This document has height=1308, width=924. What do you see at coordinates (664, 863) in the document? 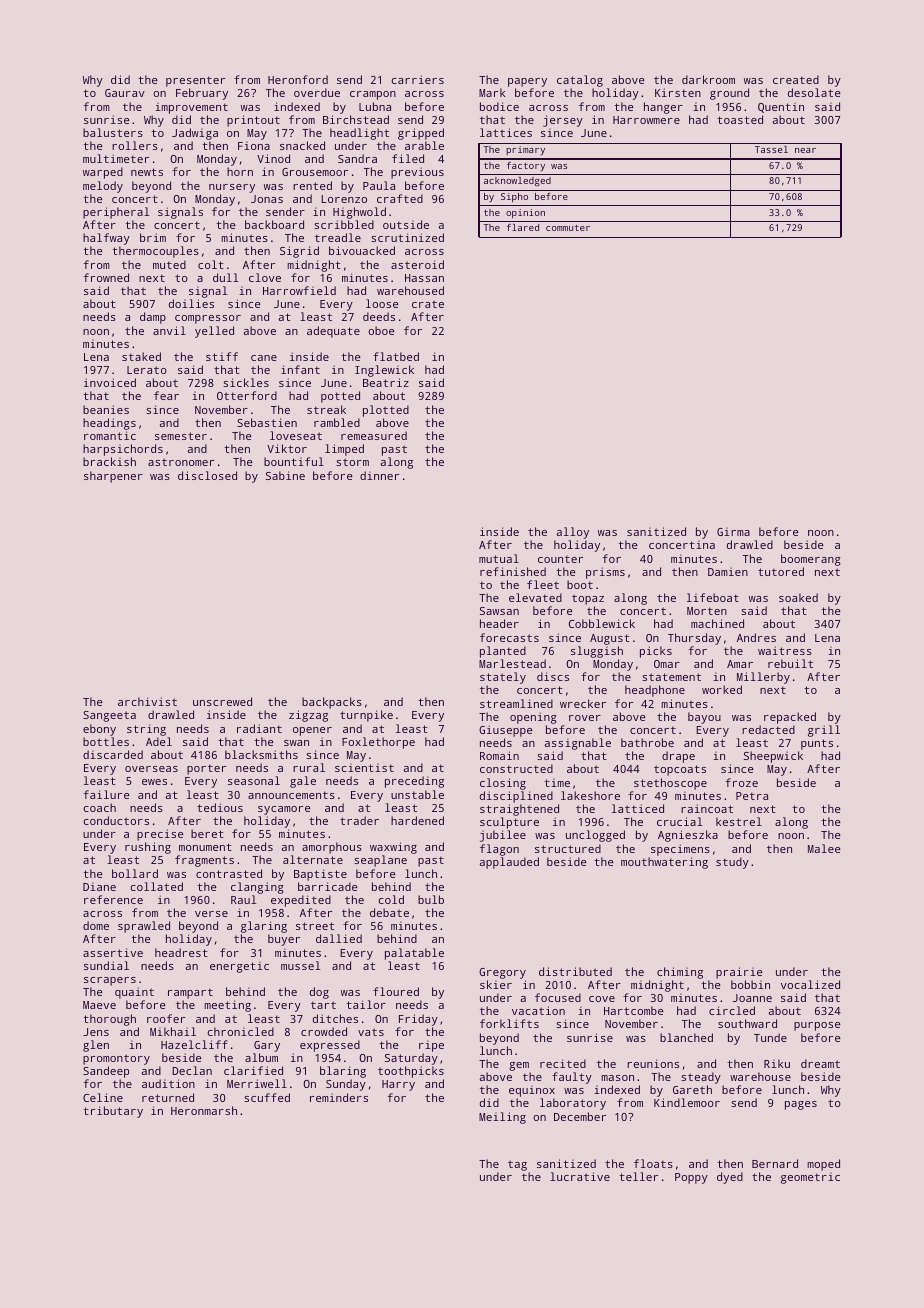
I see `mouthwatering` at bounding box center [664, 863].
